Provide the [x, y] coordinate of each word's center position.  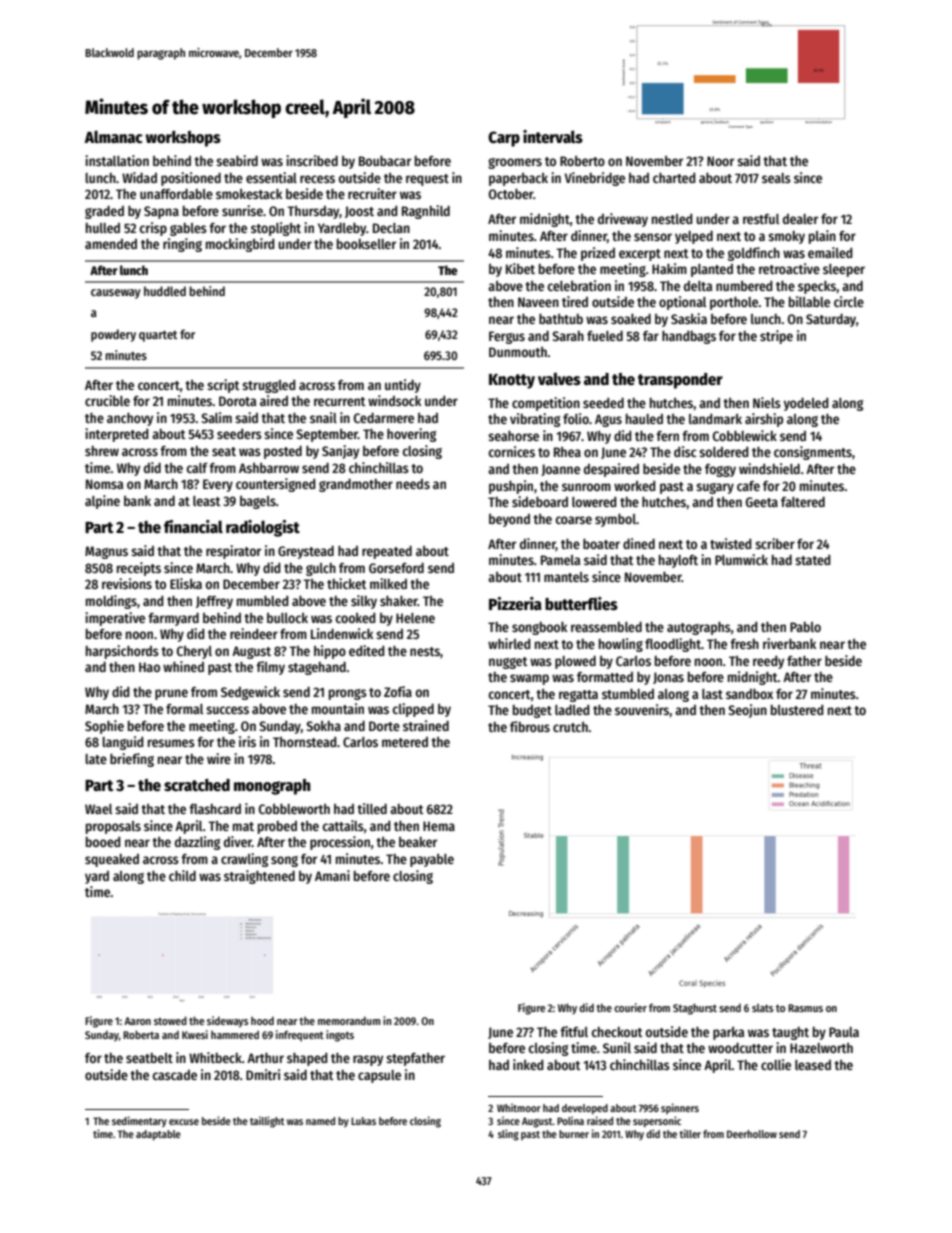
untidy [403, 386]
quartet [158, 336]
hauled [644, 419]
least [207, 501]
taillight [267, 1122]
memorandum [349, 1020]
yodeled [806, 404]
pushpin [511, 487]
